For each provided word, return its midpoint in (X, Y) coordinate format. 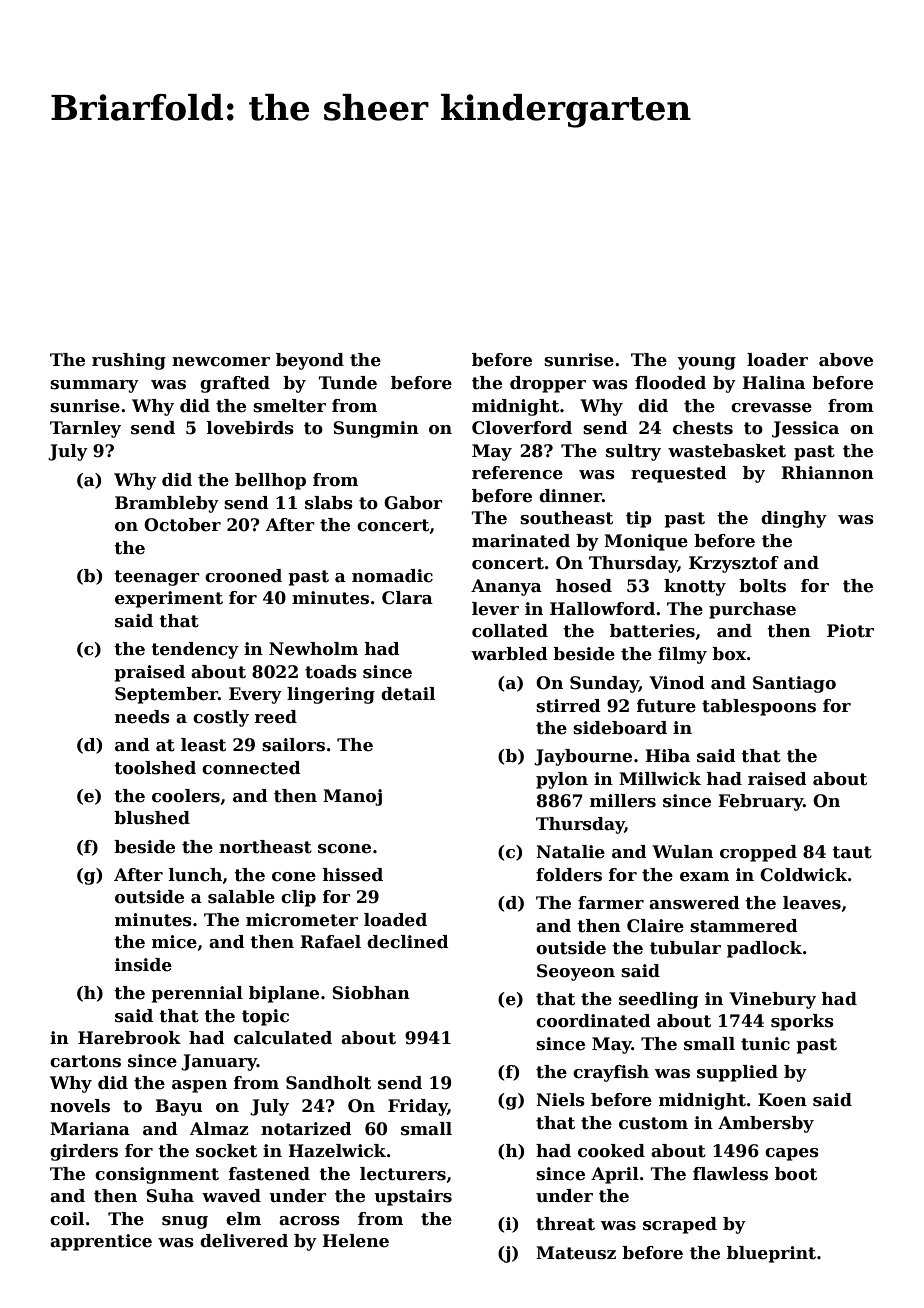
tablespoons (759, 707)
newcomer (221, 362)
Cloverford (522, 428)
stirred (568, 706)
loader (777, 360)
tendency (195, 650)
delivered (244, 1241)
